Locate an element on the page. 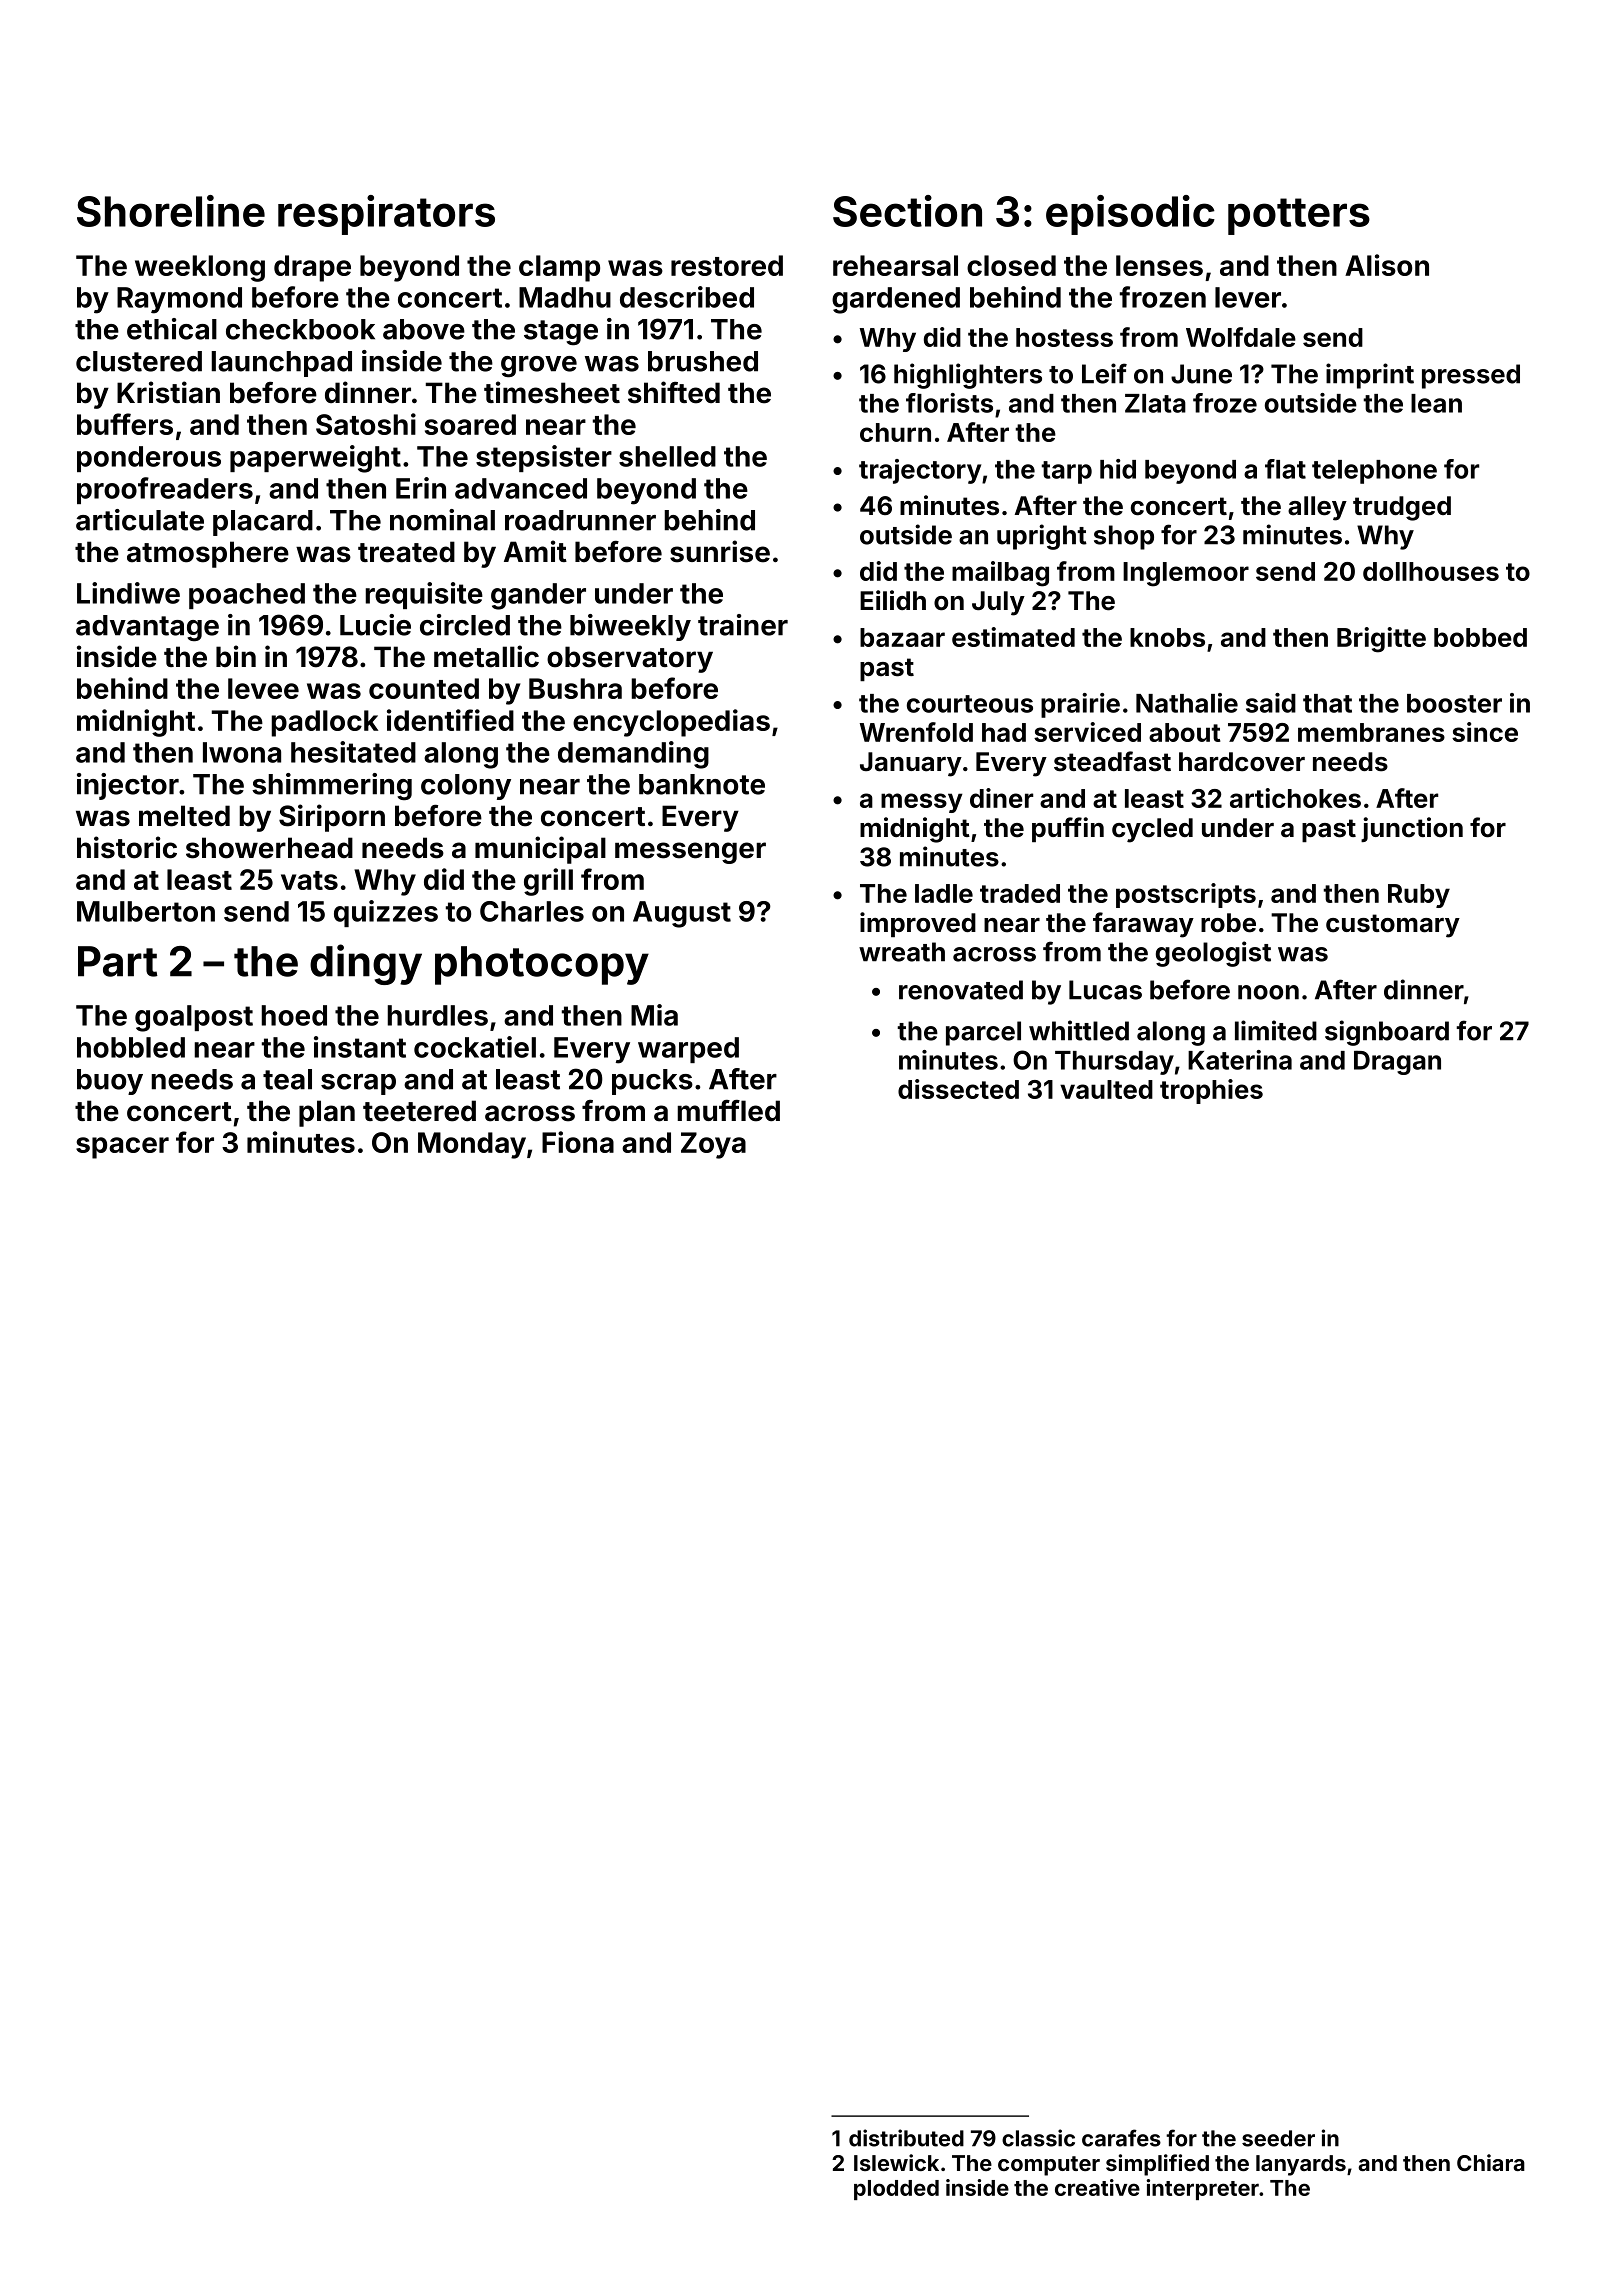 The image size is (1620, 2292). spacer is located at coordinates (122, 1148).
